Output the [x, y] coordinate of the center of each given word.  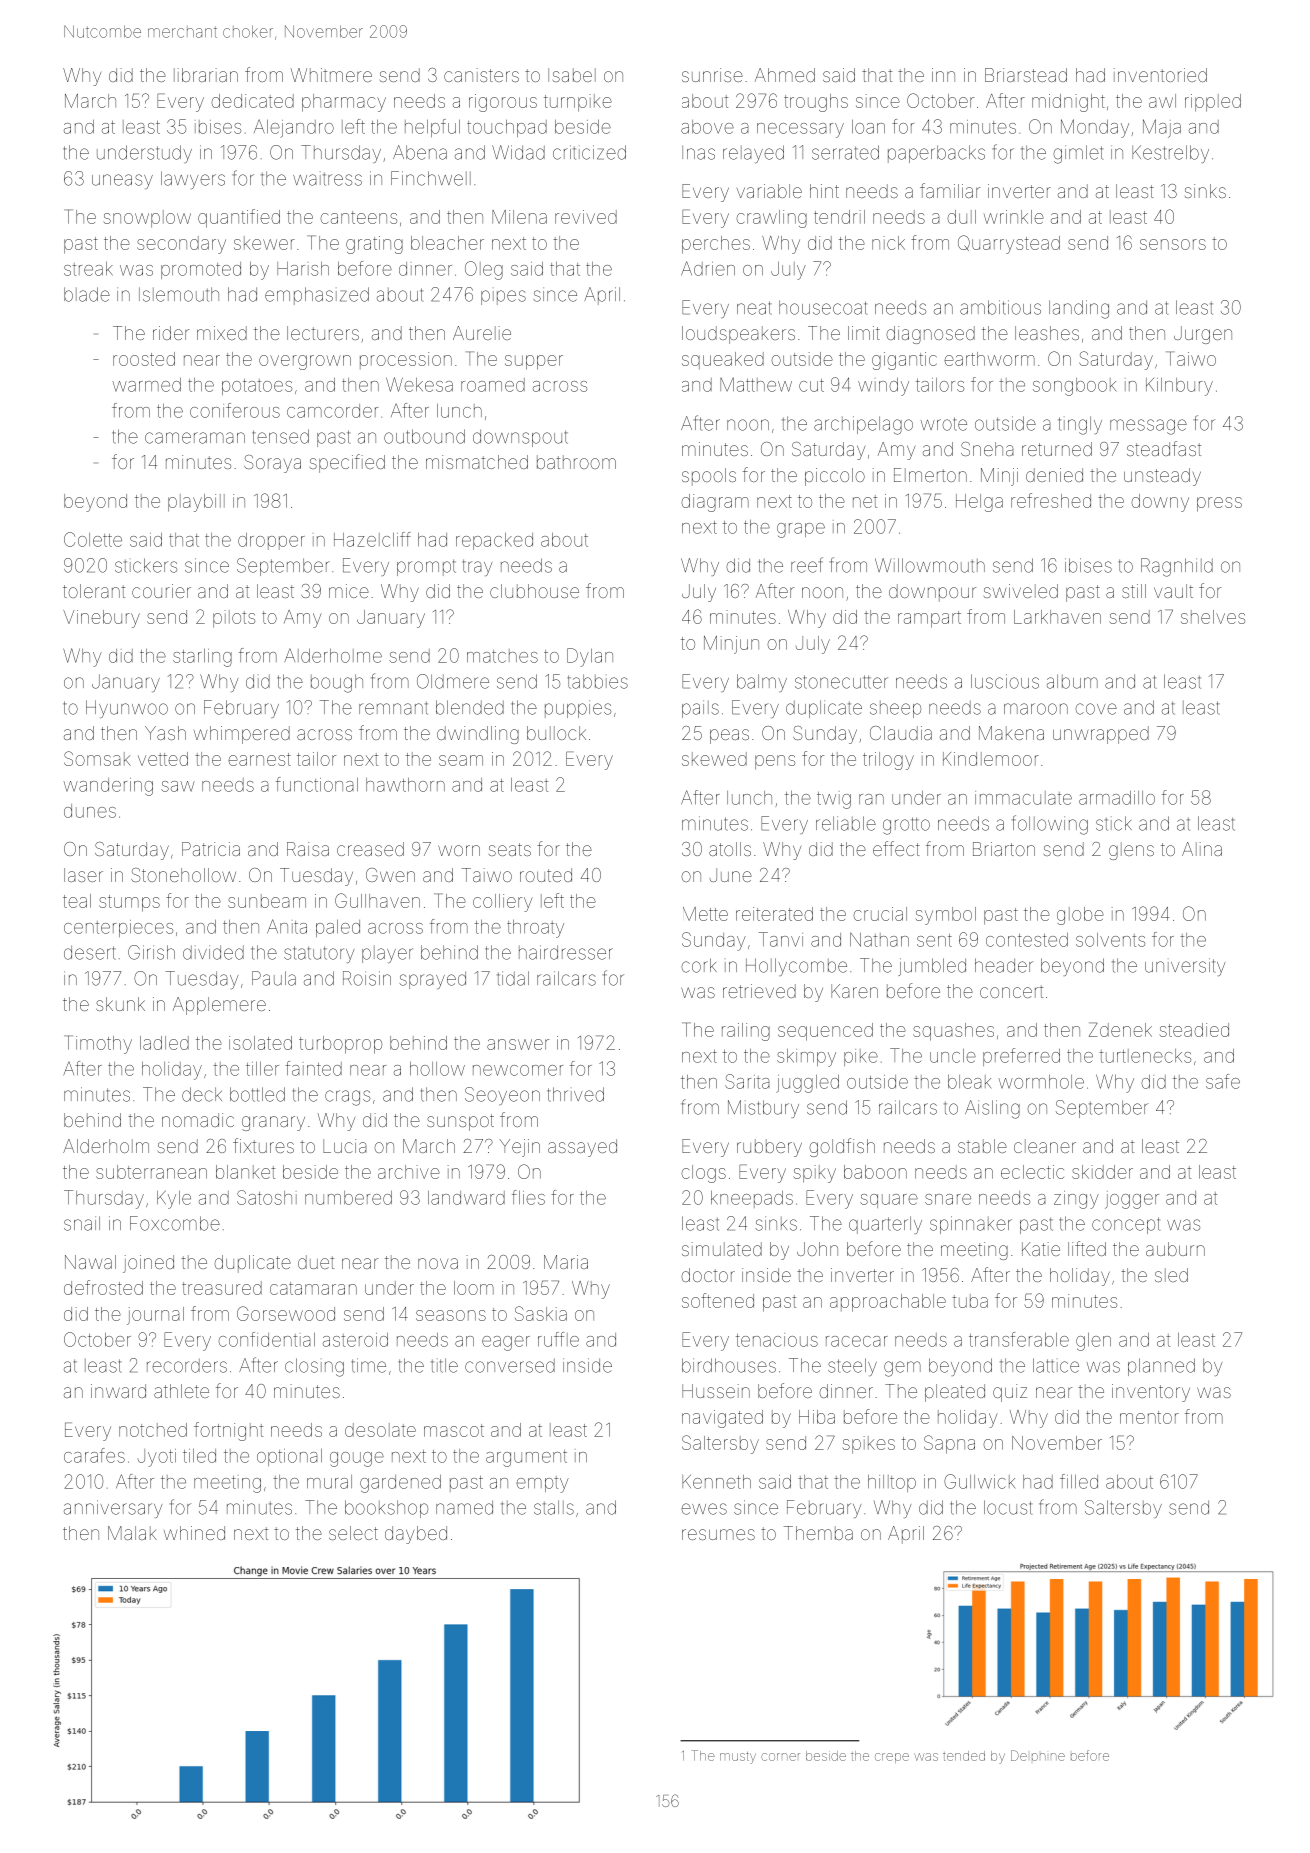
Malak [132, 1533]
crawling [771, 219]
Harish [303, 269]
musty [738, 1758]
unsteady [1162, 477]
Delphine [1038, 1755]
